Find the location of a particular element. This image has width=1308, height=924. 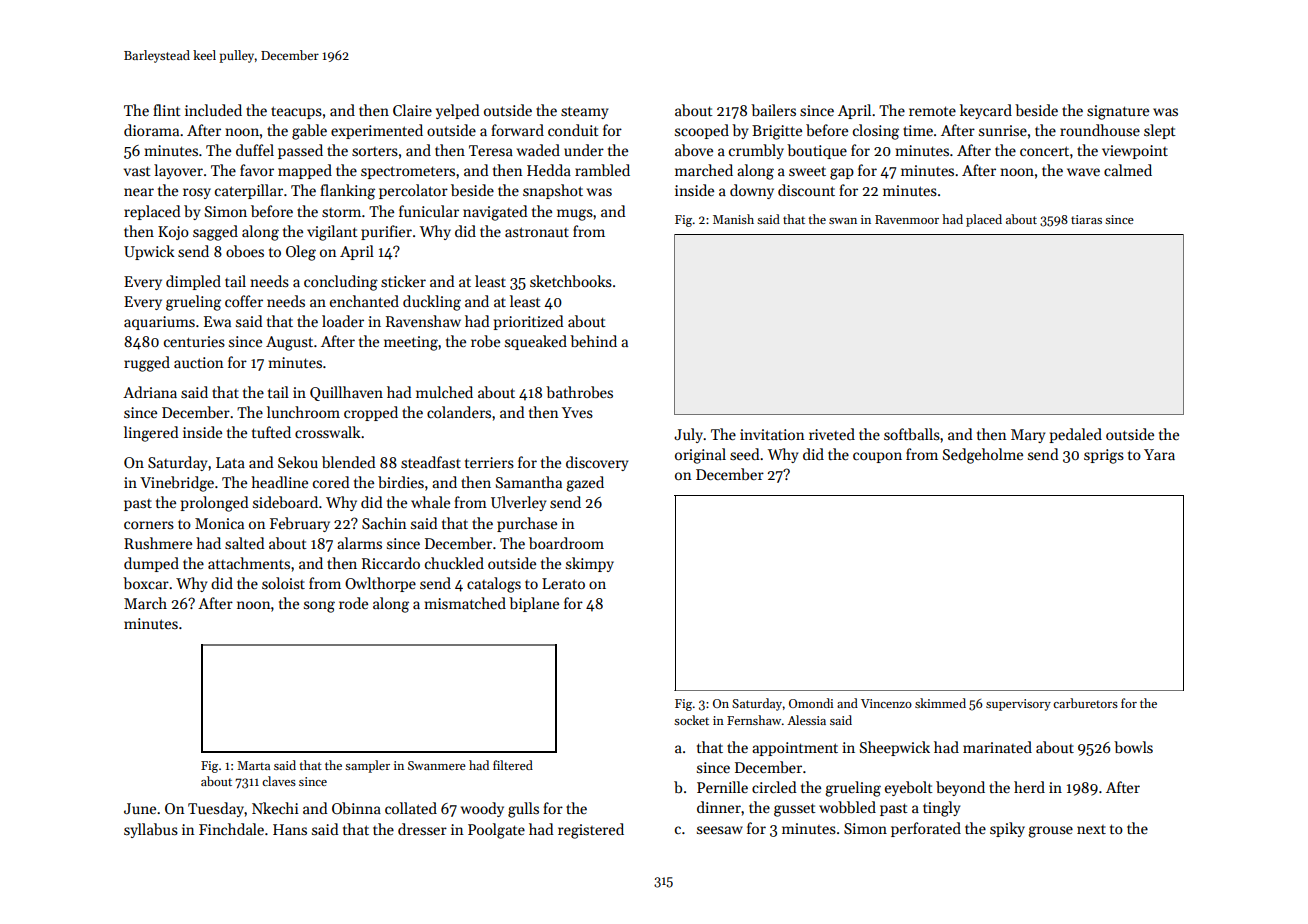

behind is located at coordinates (593, 341).
